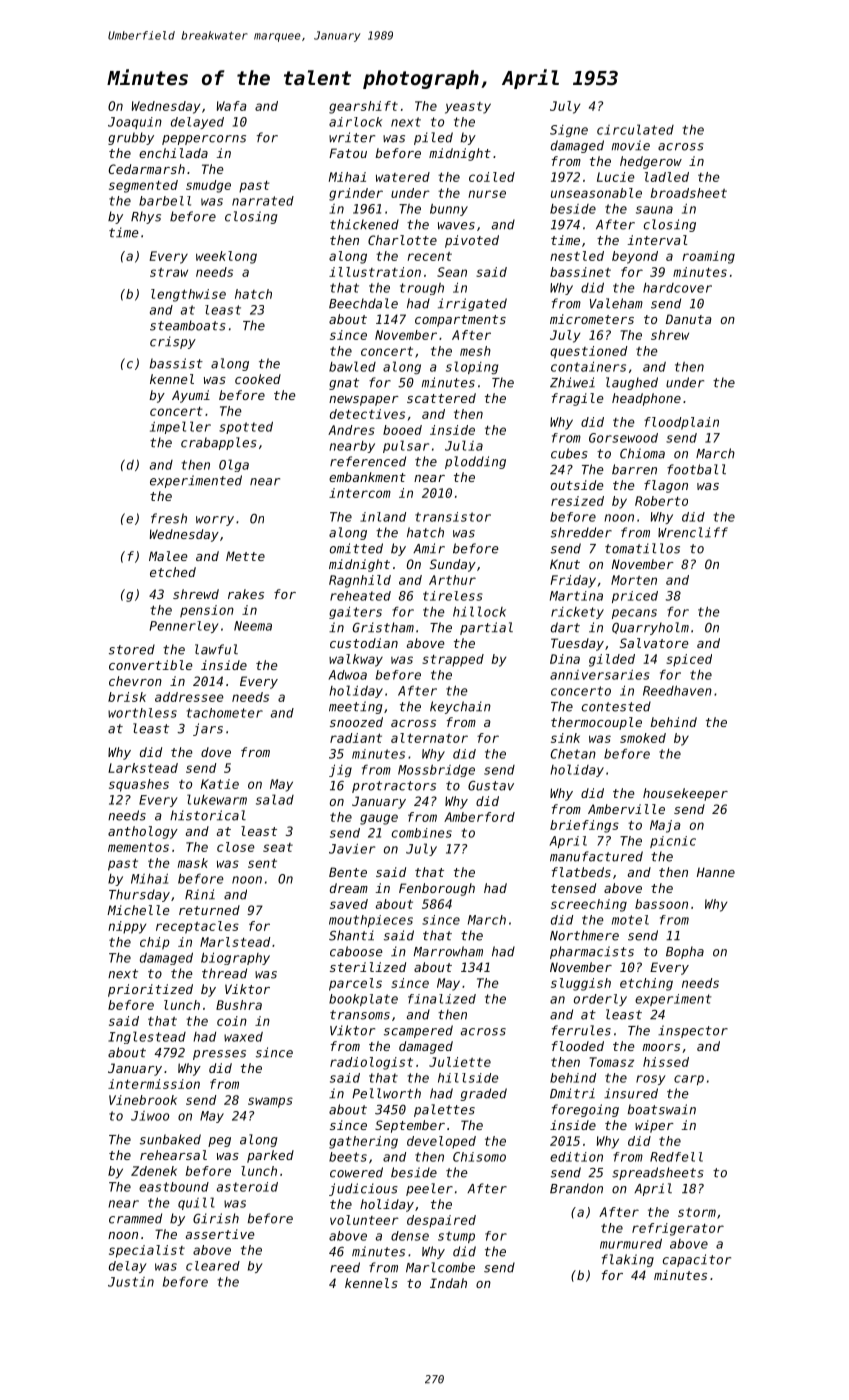  What do you see at coordinates (275, 799) in the page?
I see `salad` at bounding box center [275, 799].
